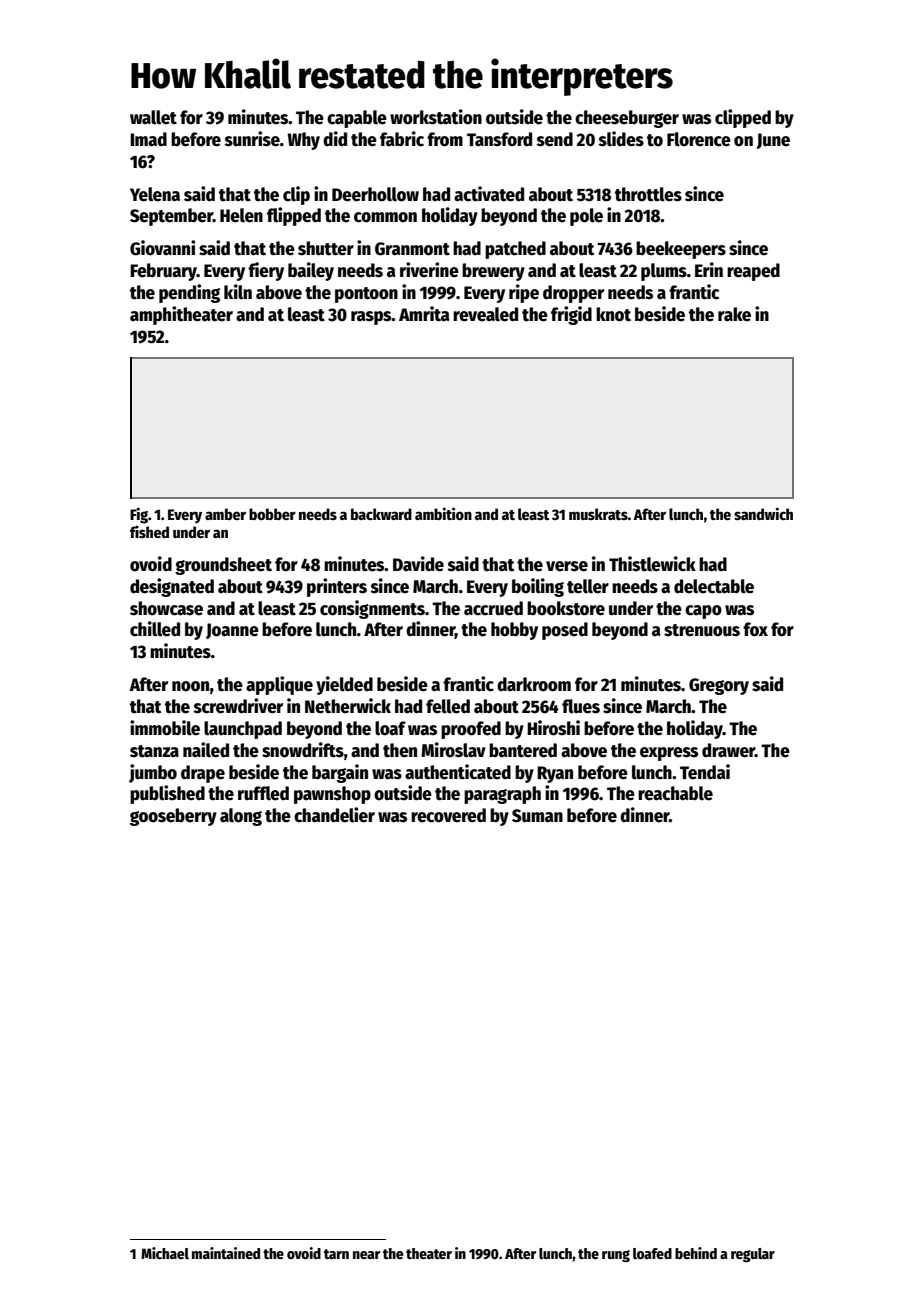  Describe the element at coordinates (753, 1255) in the image. I see `regular` at that location.
